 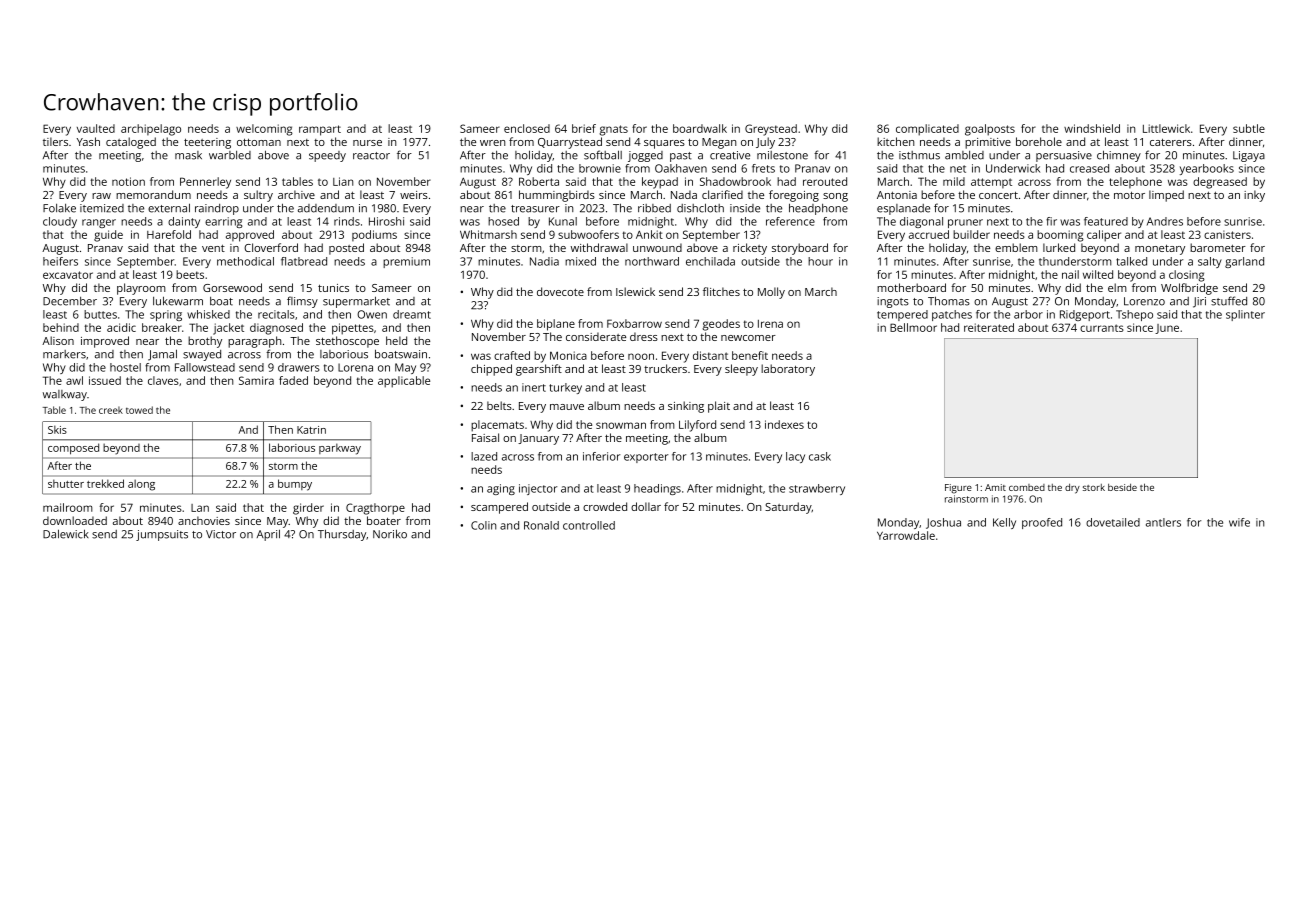 I want to click on degreased, so click(x=1220, y=183).
